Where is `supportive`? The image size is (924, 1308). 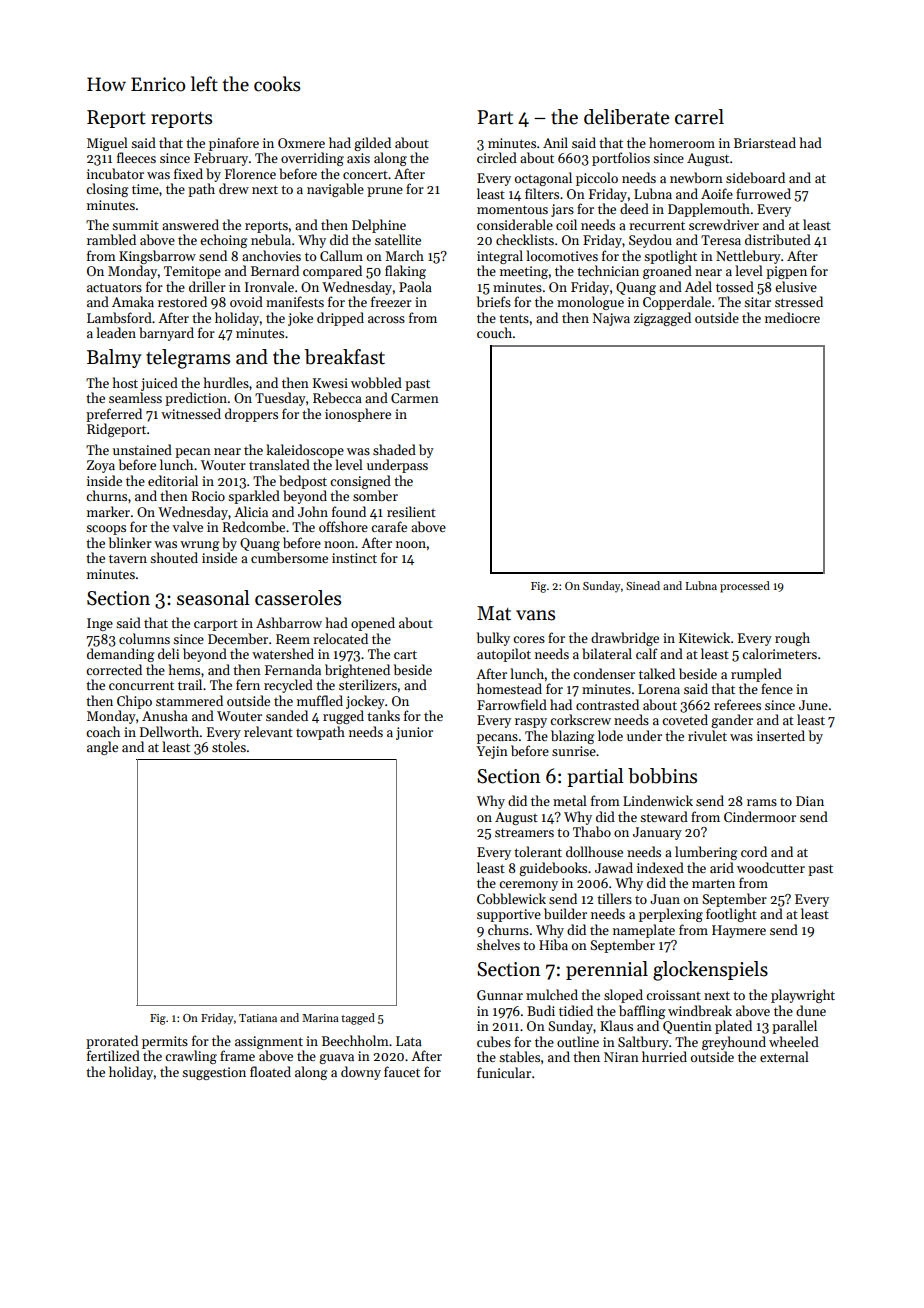
supportive is located at coordinates (509, 915).
